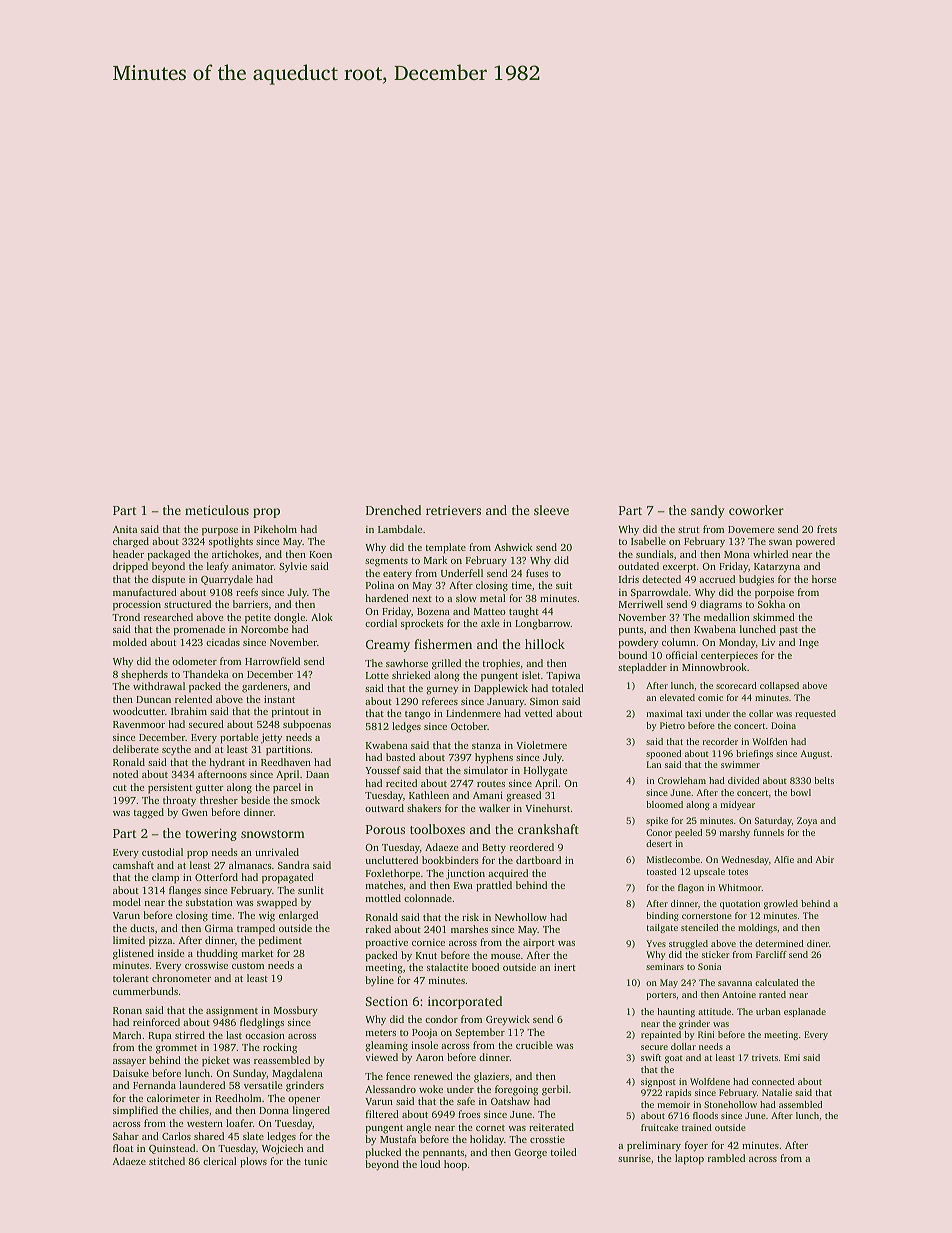  Describe the element at coordinates (217, 510) in the screenshot. I see `meticulous` at that location.
